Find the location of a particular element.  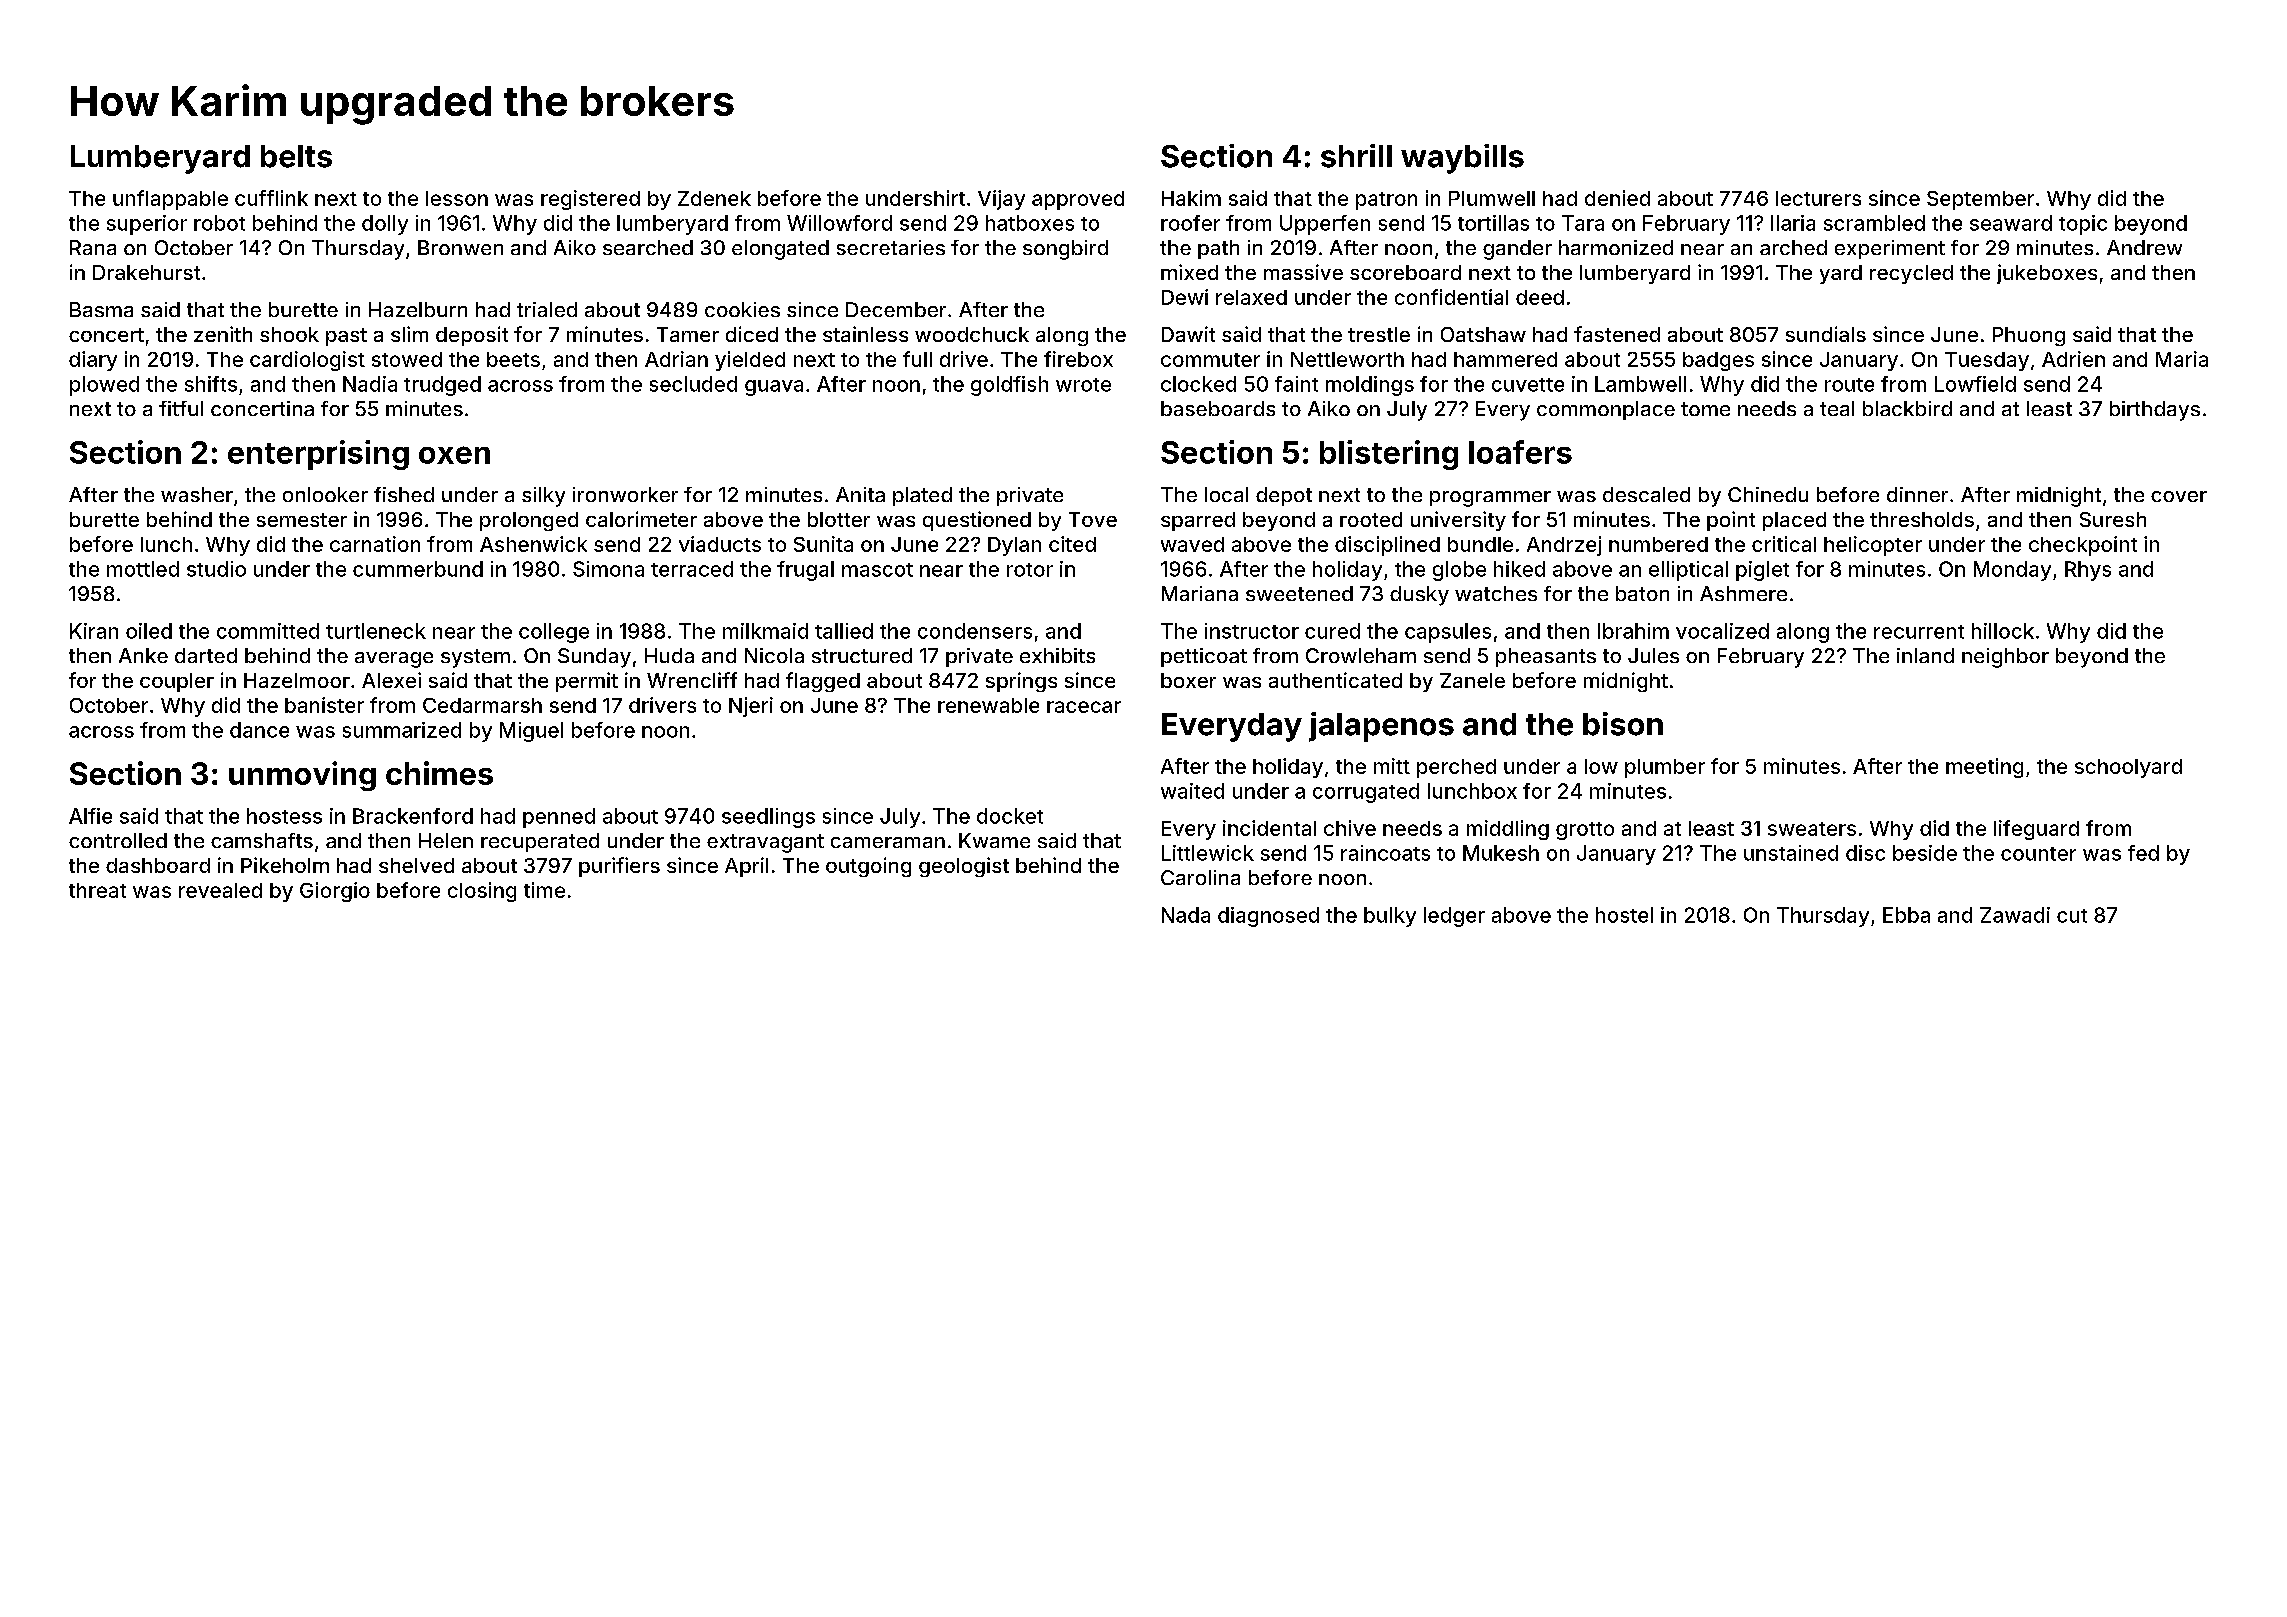

Chinedu is located at coordinates (1768, 494).
